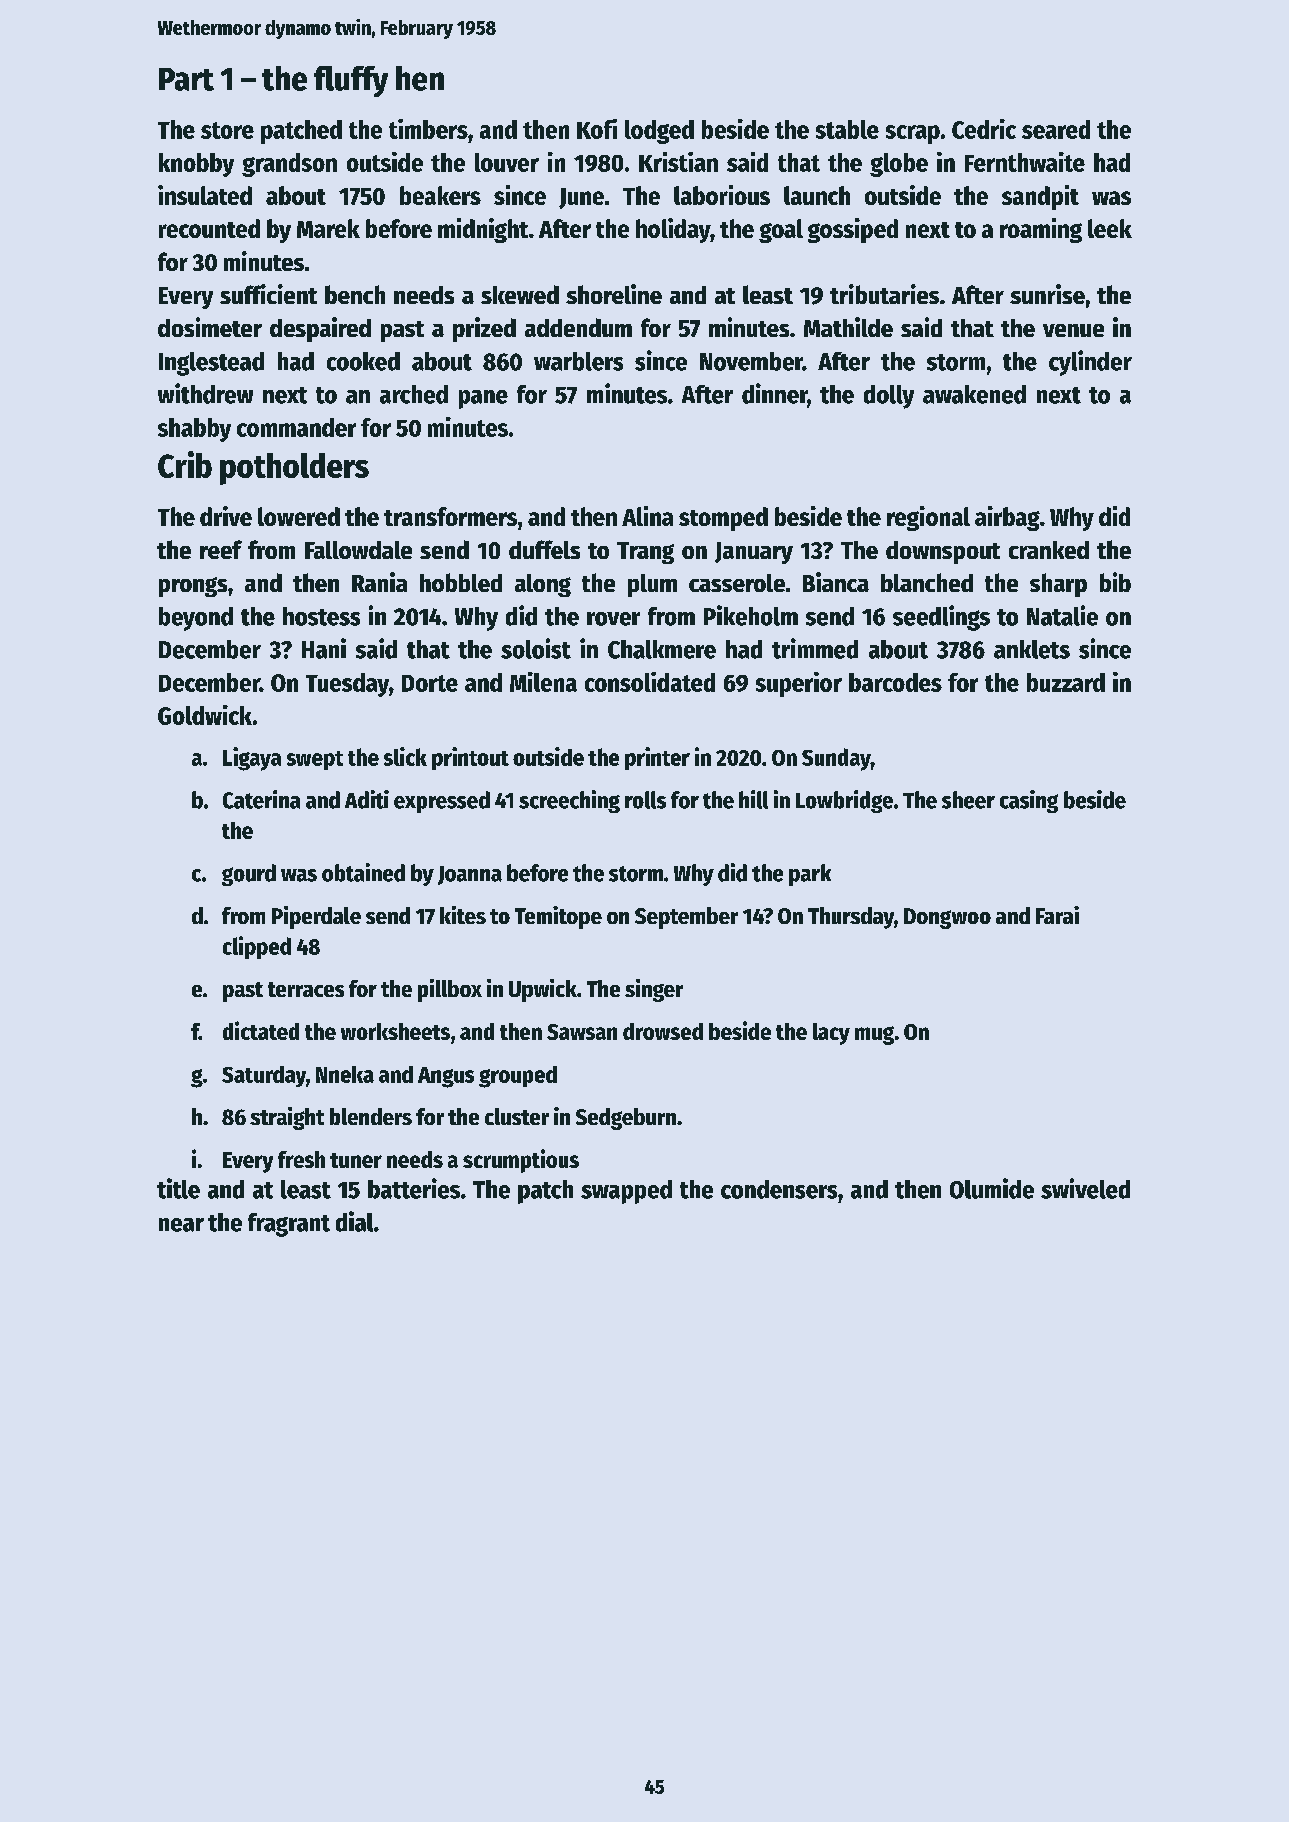 The width and height of the screenshot is (1289, 1822). Describe the element at coordinates (659, 132) in the screenshot. I see `lodged` at that location.
